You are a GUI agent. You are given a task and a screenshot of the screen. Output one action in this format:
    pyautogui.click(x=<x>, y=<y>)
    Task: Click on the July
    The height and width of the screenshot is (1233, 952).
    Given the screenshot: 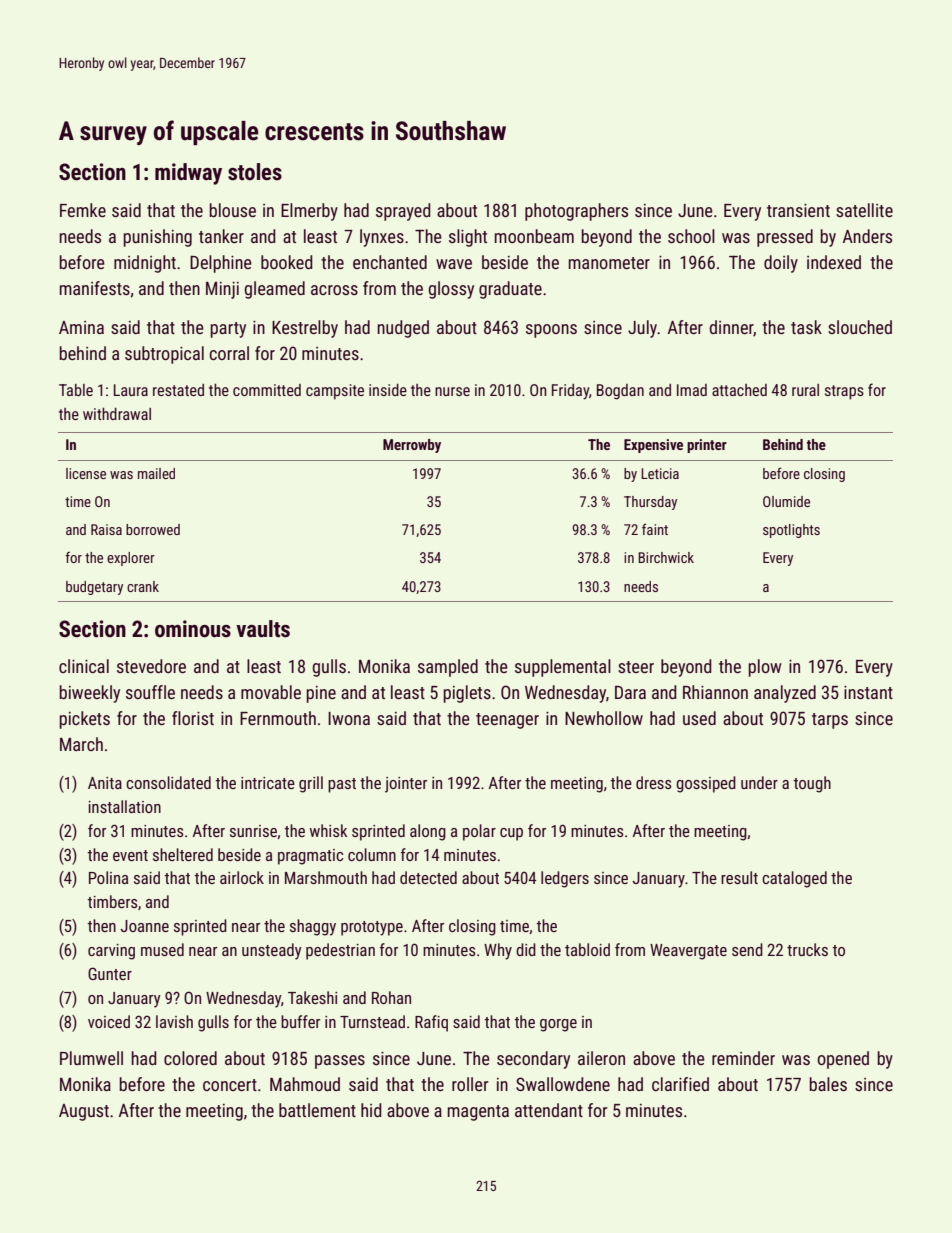 What is the action you would take?
    pyautogui.click(x=643, y=329)
